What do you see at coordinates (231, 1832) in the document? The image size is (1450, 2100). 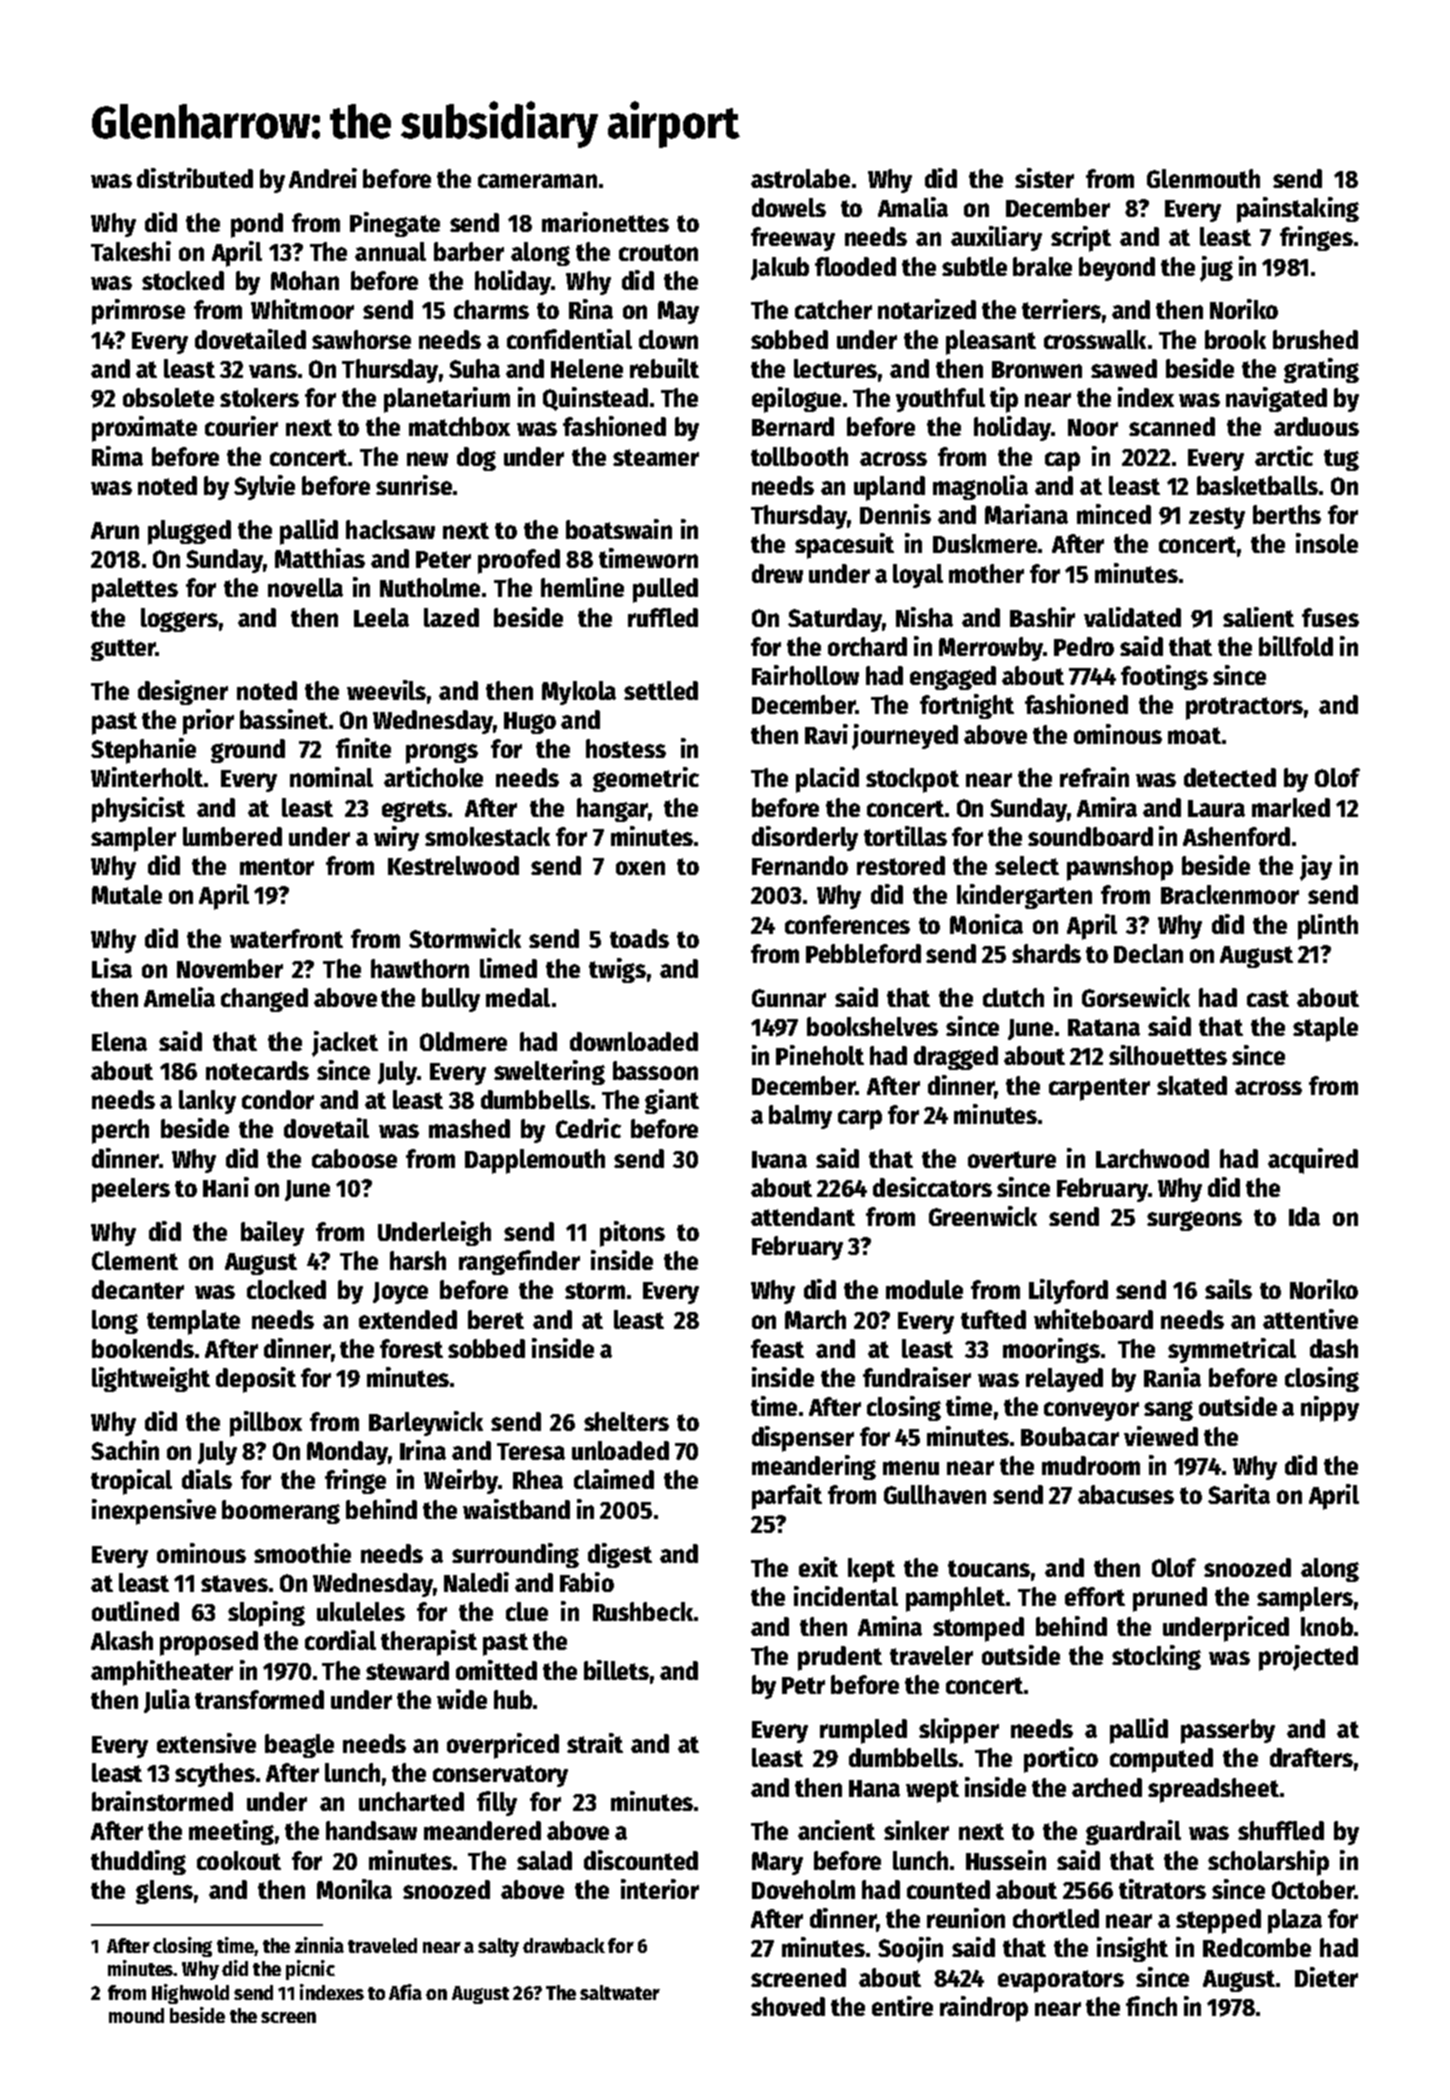 I see `meeting` at bounding box center [231, 1832].
